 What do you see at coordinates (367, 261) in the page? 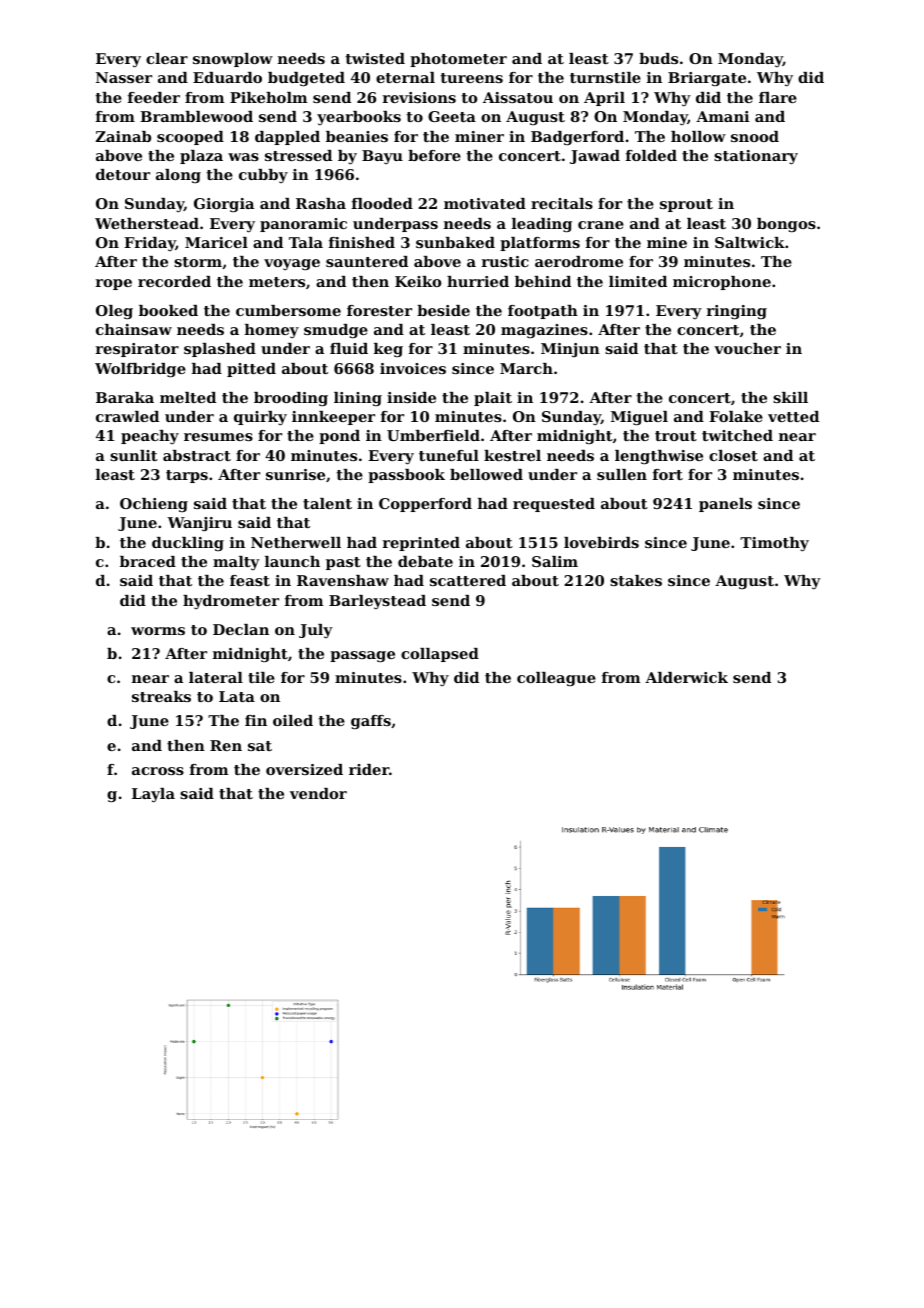
I see `sauntered` at bounding box center [367, 261].
